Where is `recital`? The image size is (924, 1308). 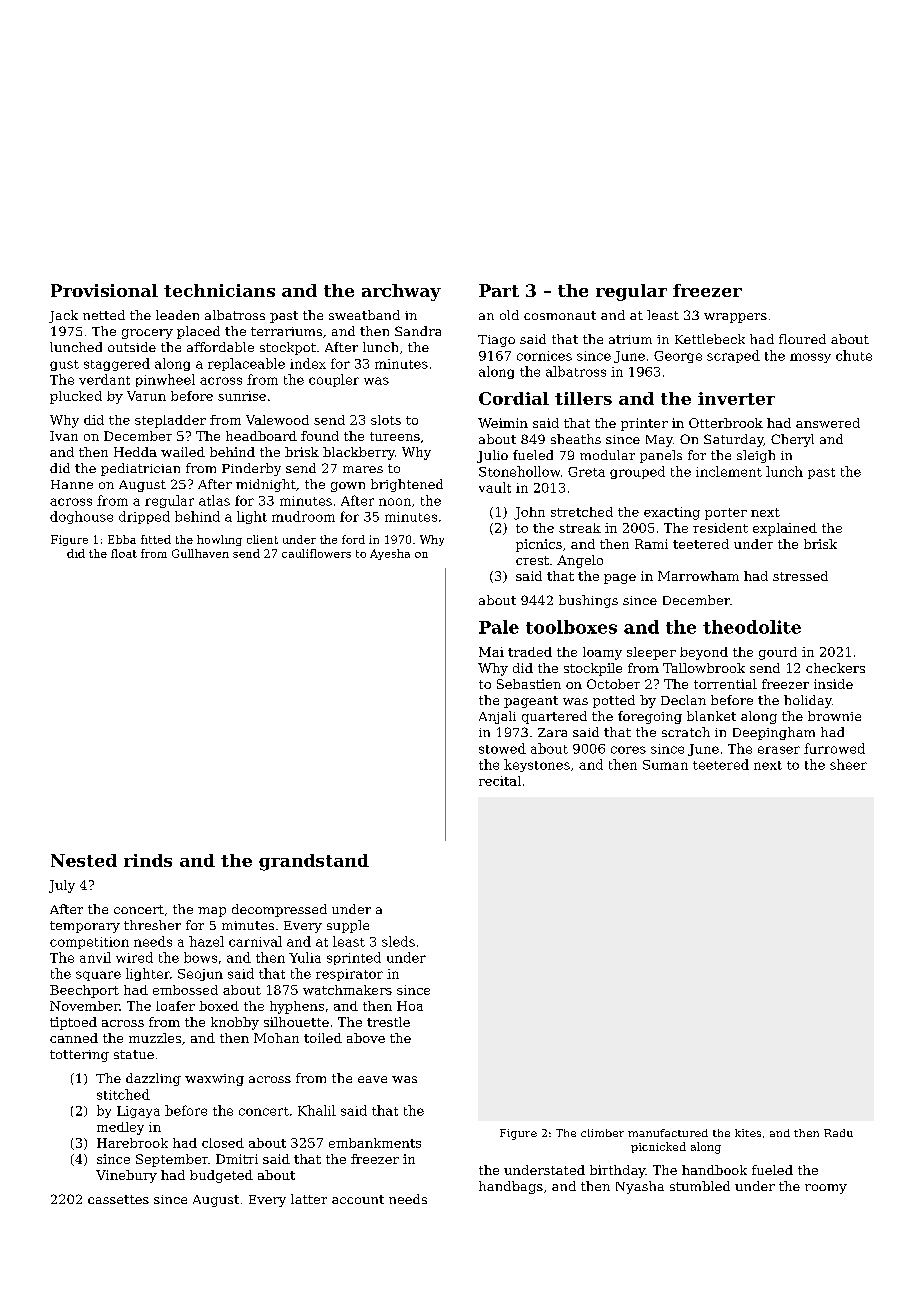 recital is located at coordinates (500, 781).
